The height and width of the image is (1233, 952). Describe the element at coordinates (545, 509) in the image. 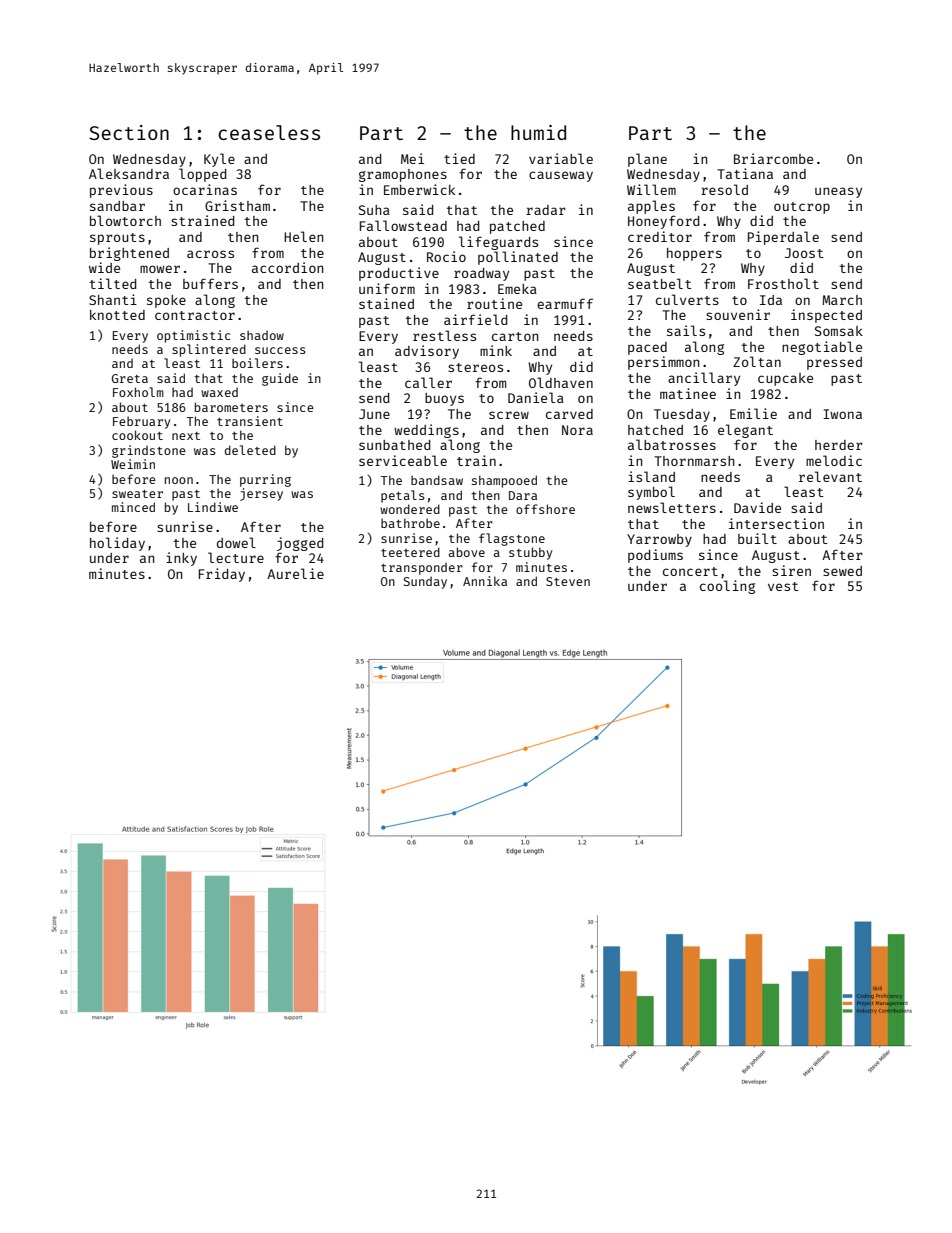

I see `offshore` at that location.
